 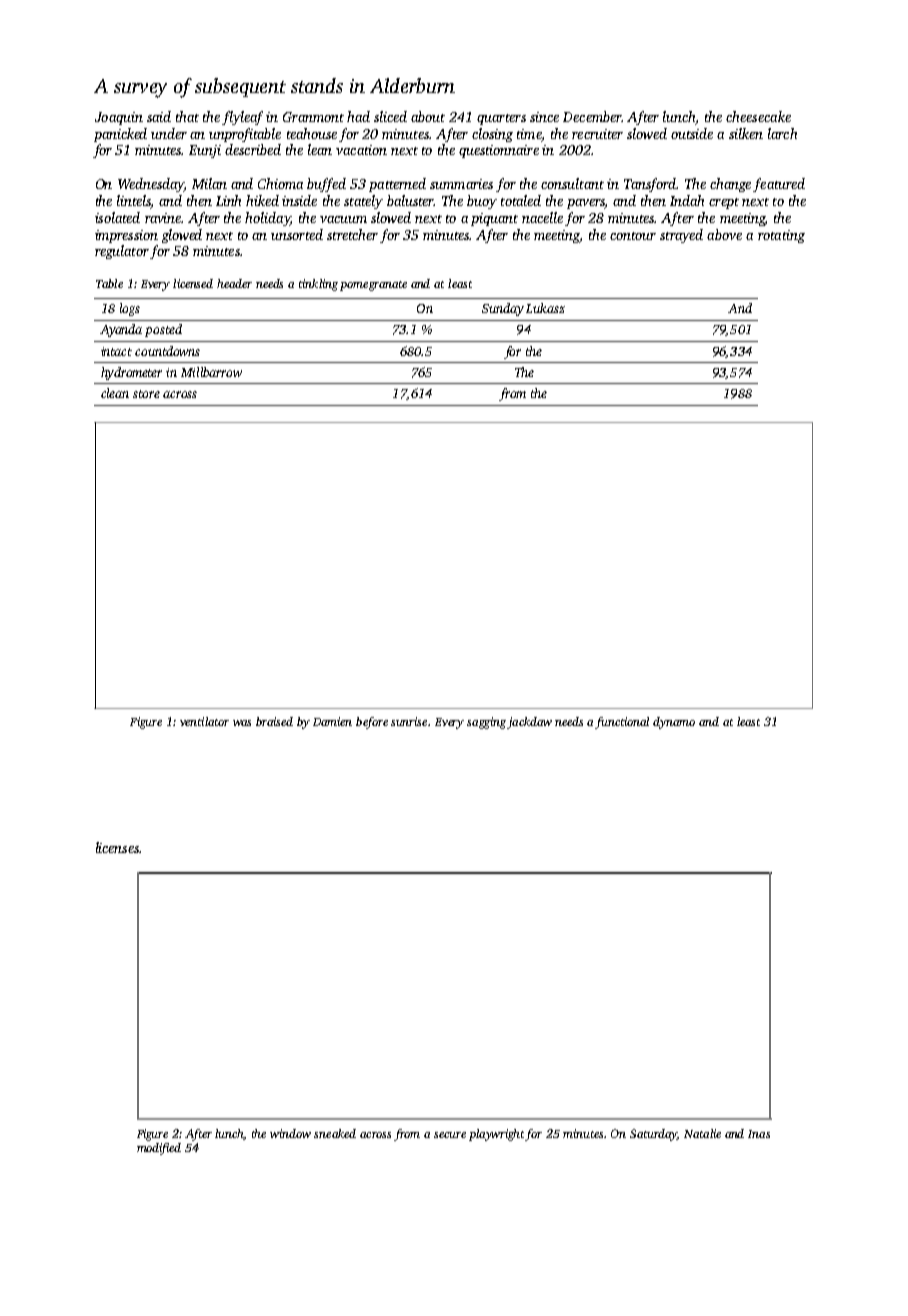 I want to click on sagging, so click(x=486, y=723).
